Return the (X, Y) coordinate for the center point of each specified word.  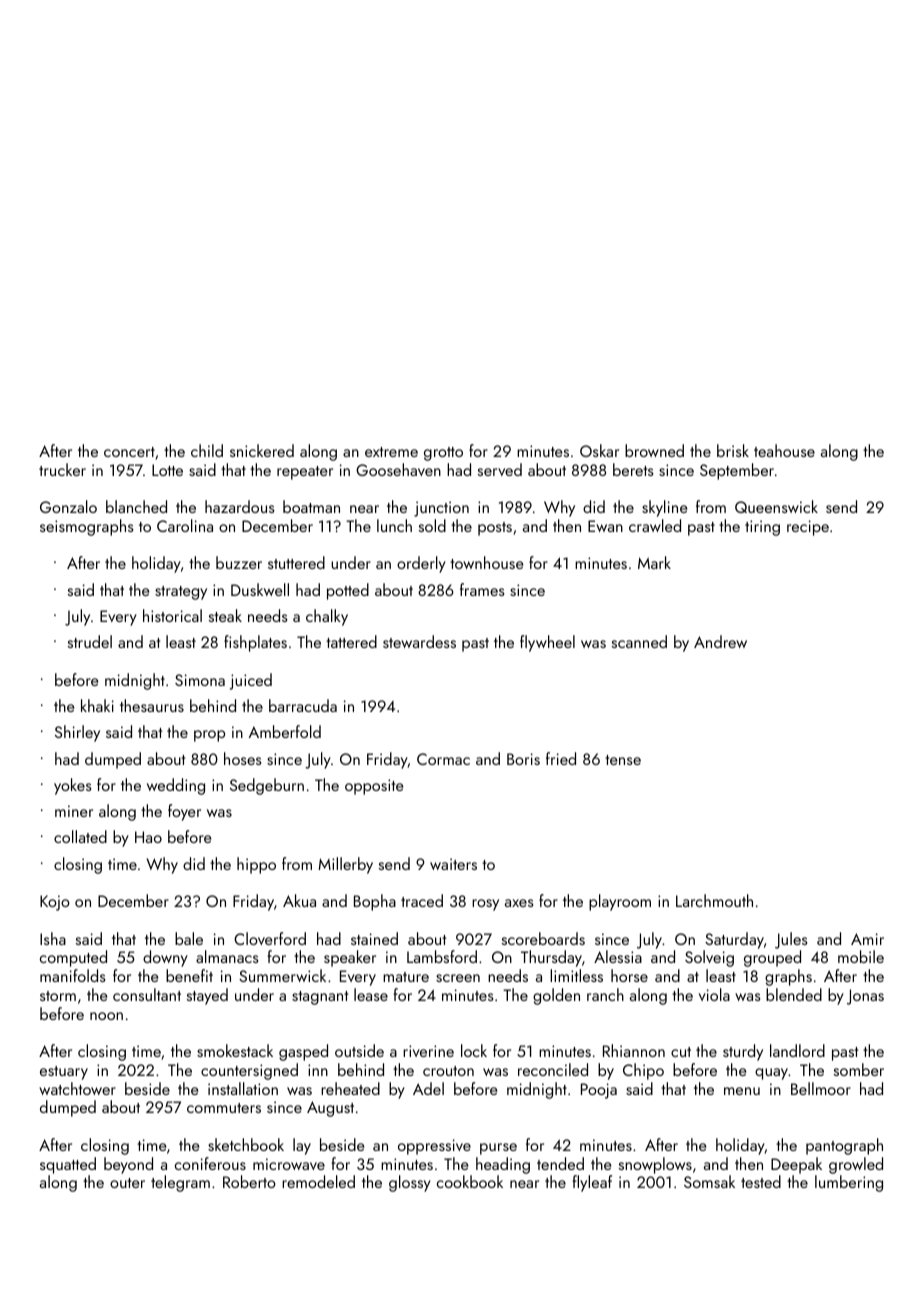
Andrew (720, 641)
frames (482, 589)
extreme (391, 452)
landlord (797, 1050)
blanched (136, 506)
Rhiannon (634, 1050)
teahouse (784, 450)
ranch (605, 994)
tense (623, 760)
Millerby (345, 865)
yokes (73, 786)
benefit (189, 975)
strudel (90, 641)
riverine (428, 1051)
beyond (128, 1165)
